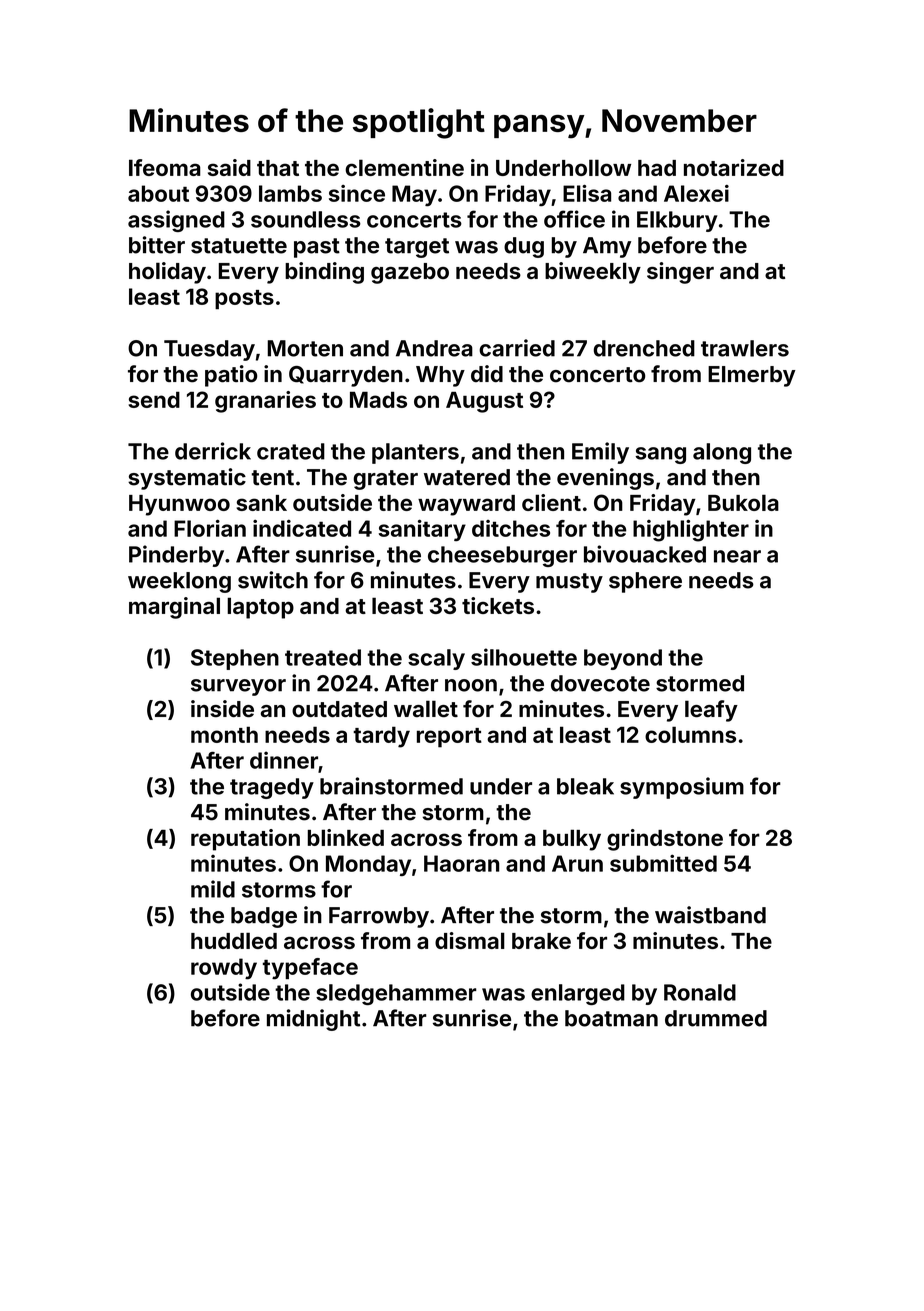 This screenshot has height=1311, width=924. What do you see at coordinates (682, 788) in the screenshot?
I see `symposium` at bounding box center [682, 788].
